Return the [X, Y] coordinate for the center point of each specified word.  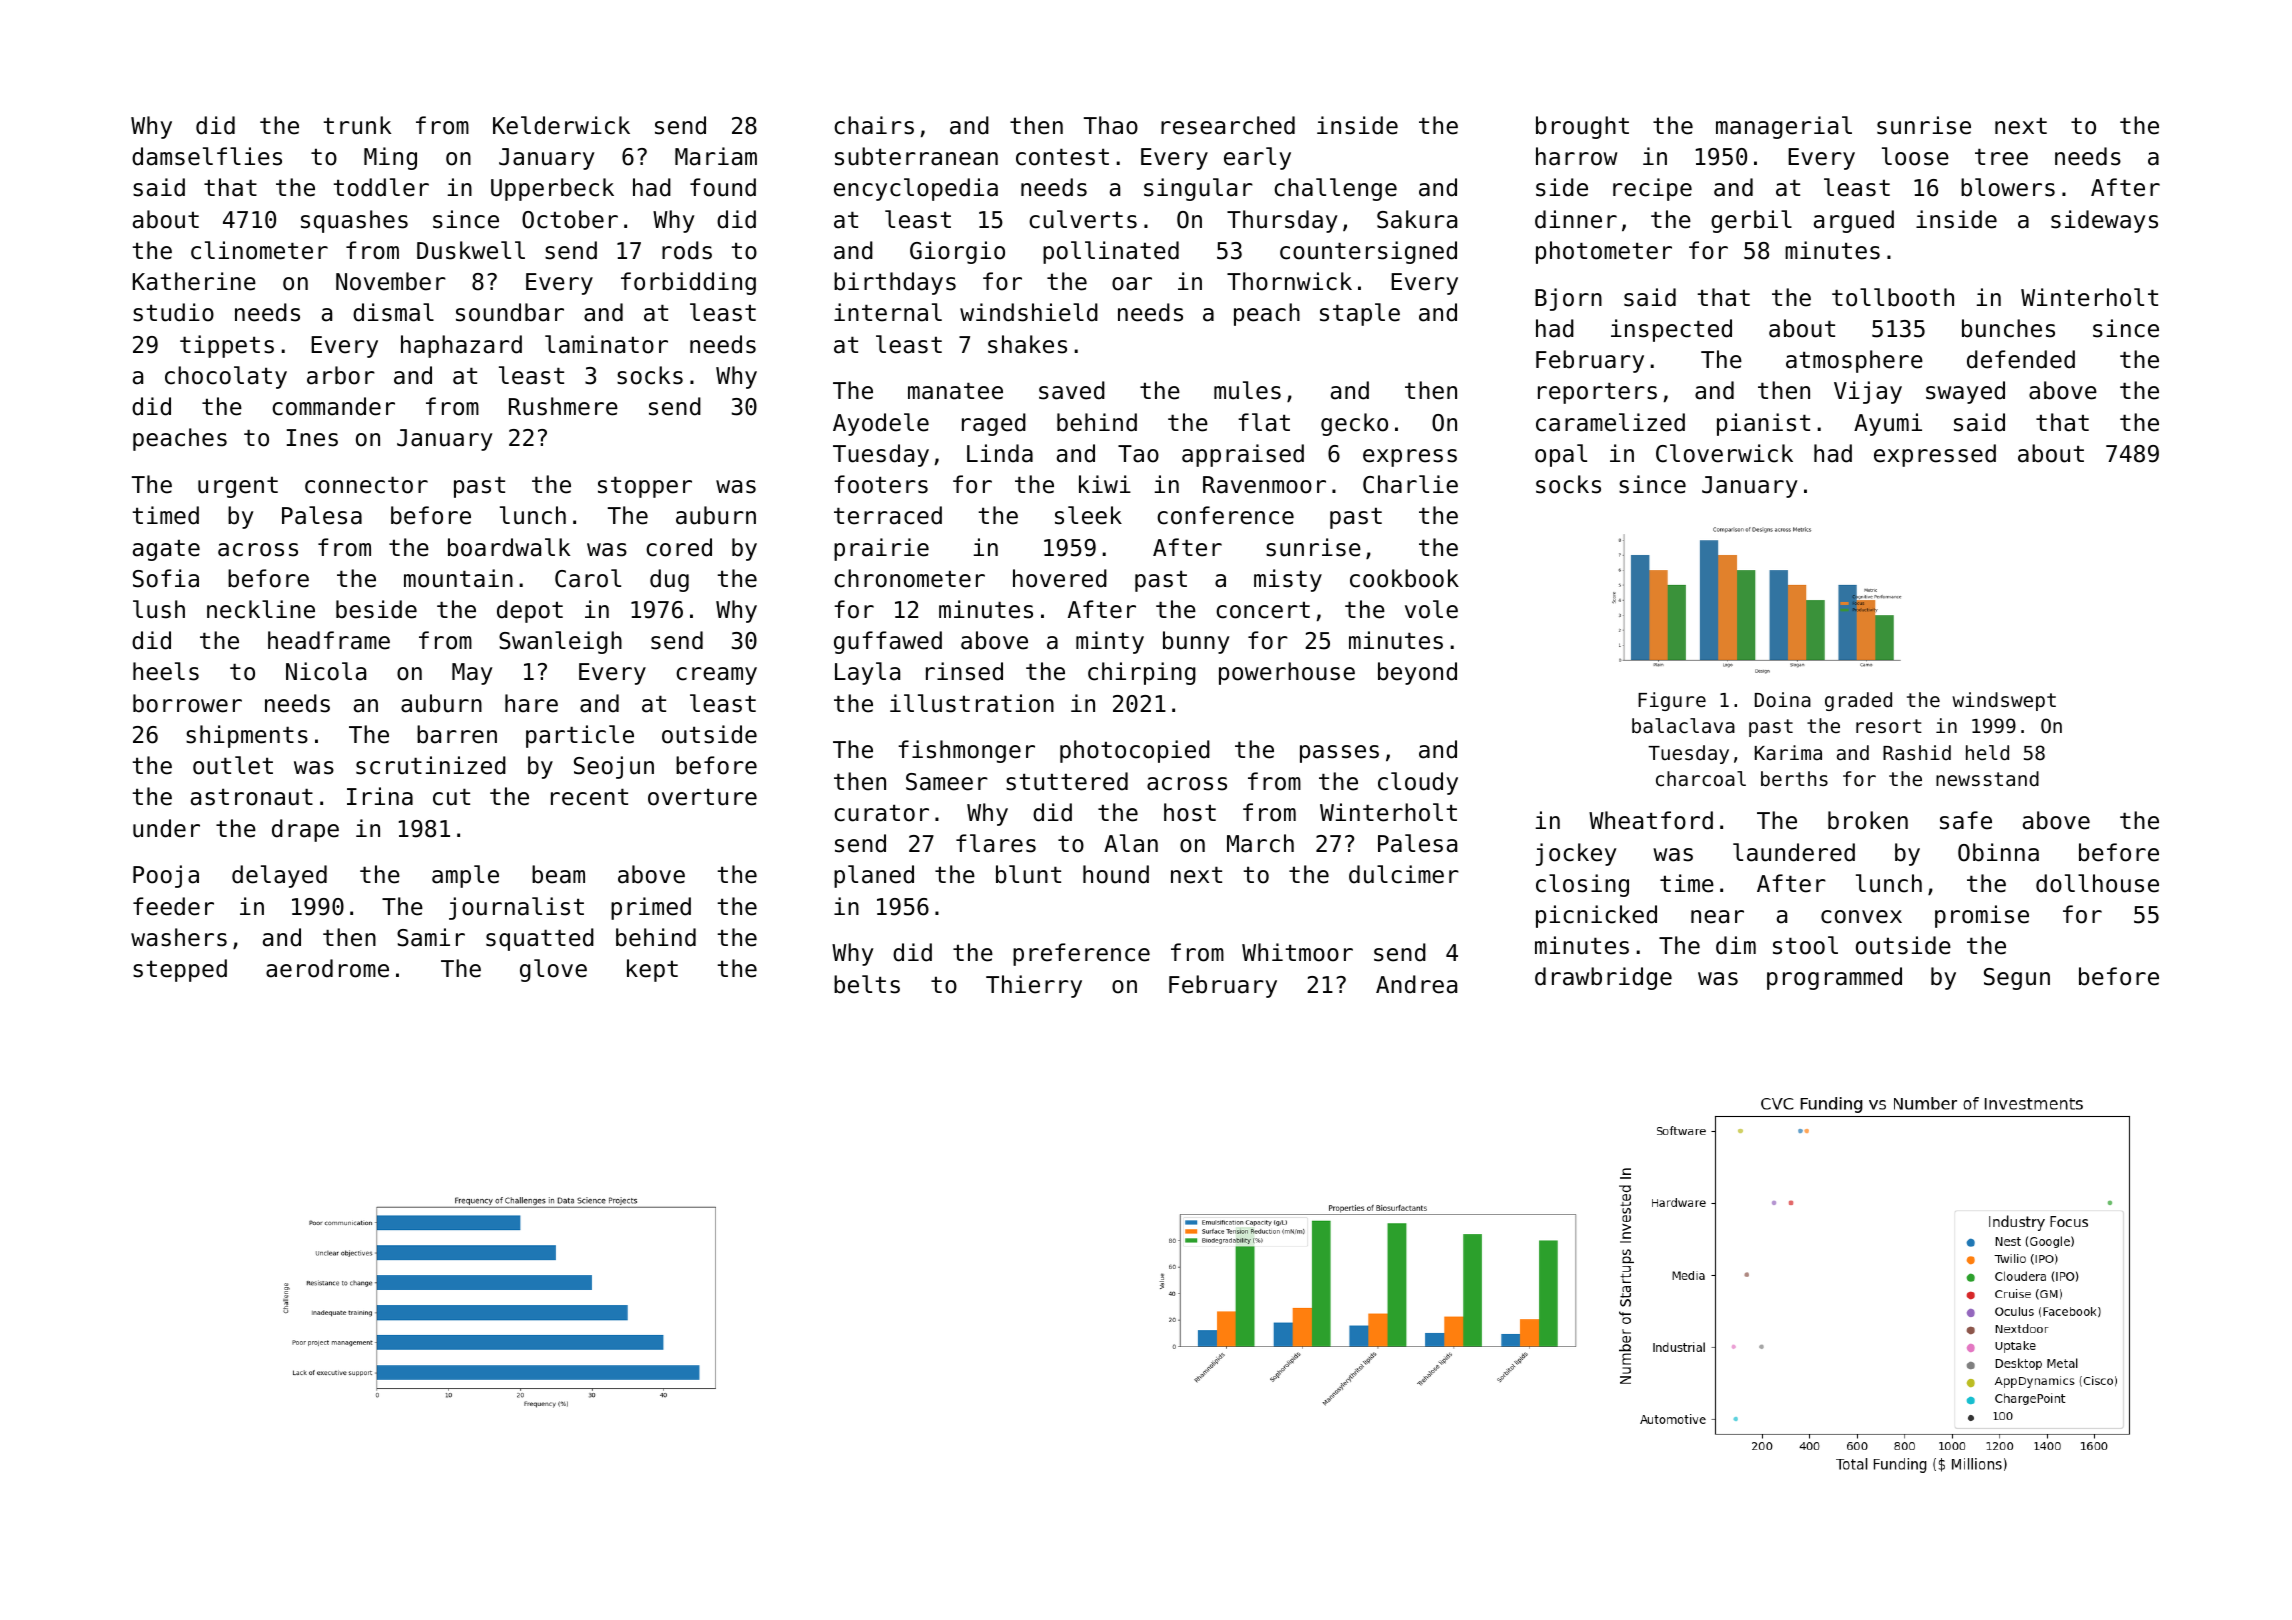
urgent [238, 487]
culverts [1083, 219]
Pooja [166, 876]
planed [874, 876]
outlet [233, 765]
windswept [2004, 701]
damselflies [207, 156]
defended [2021, 359]
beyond [1417, 673]
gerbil [1751, 221]
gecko [1354, 424]
